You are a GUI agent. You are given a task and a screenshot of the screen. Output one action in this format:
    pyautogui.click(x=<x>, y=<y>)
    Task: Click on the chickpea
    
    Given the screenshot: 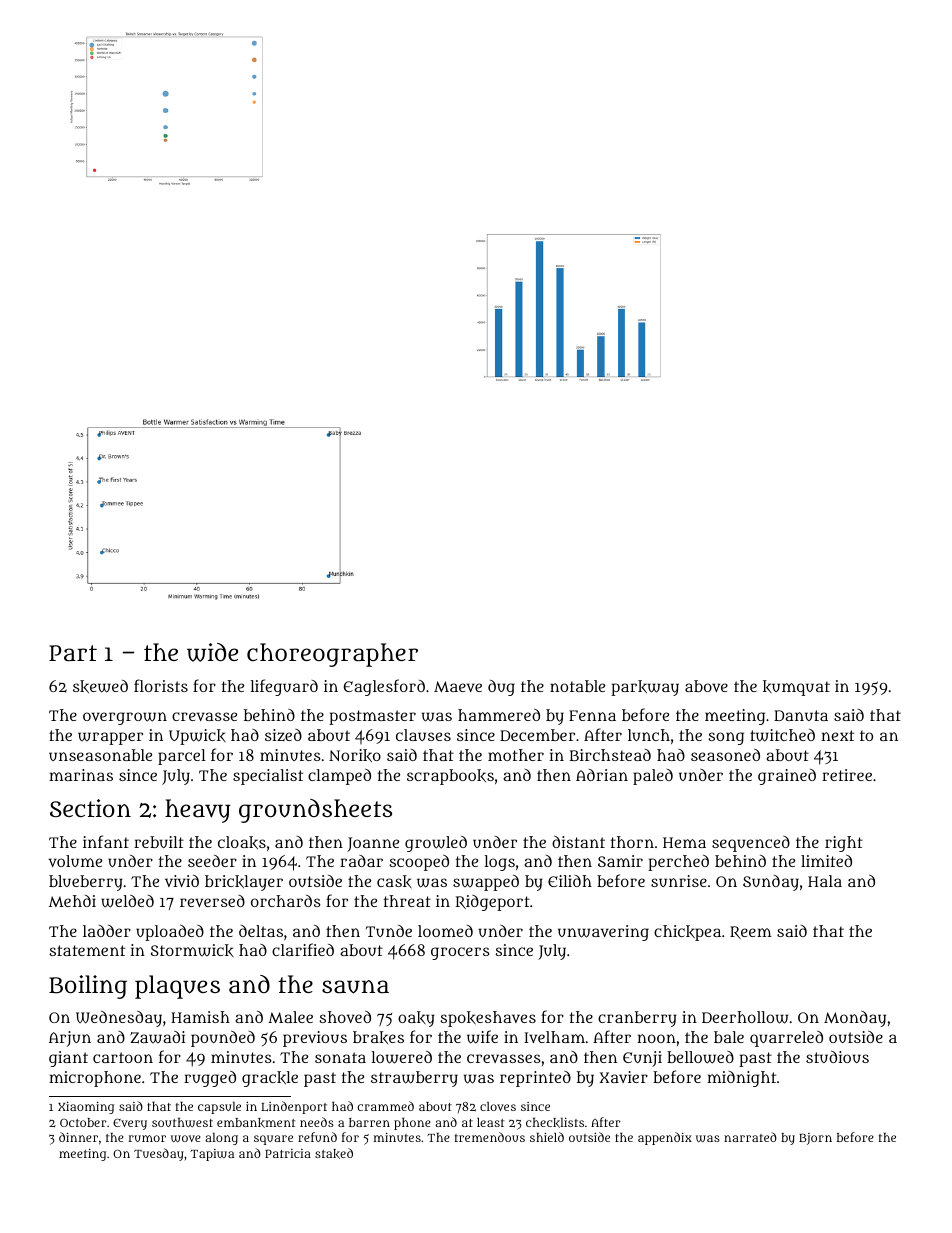 What is the action you would take?
    pyautogui.click(x=687, y=933)
